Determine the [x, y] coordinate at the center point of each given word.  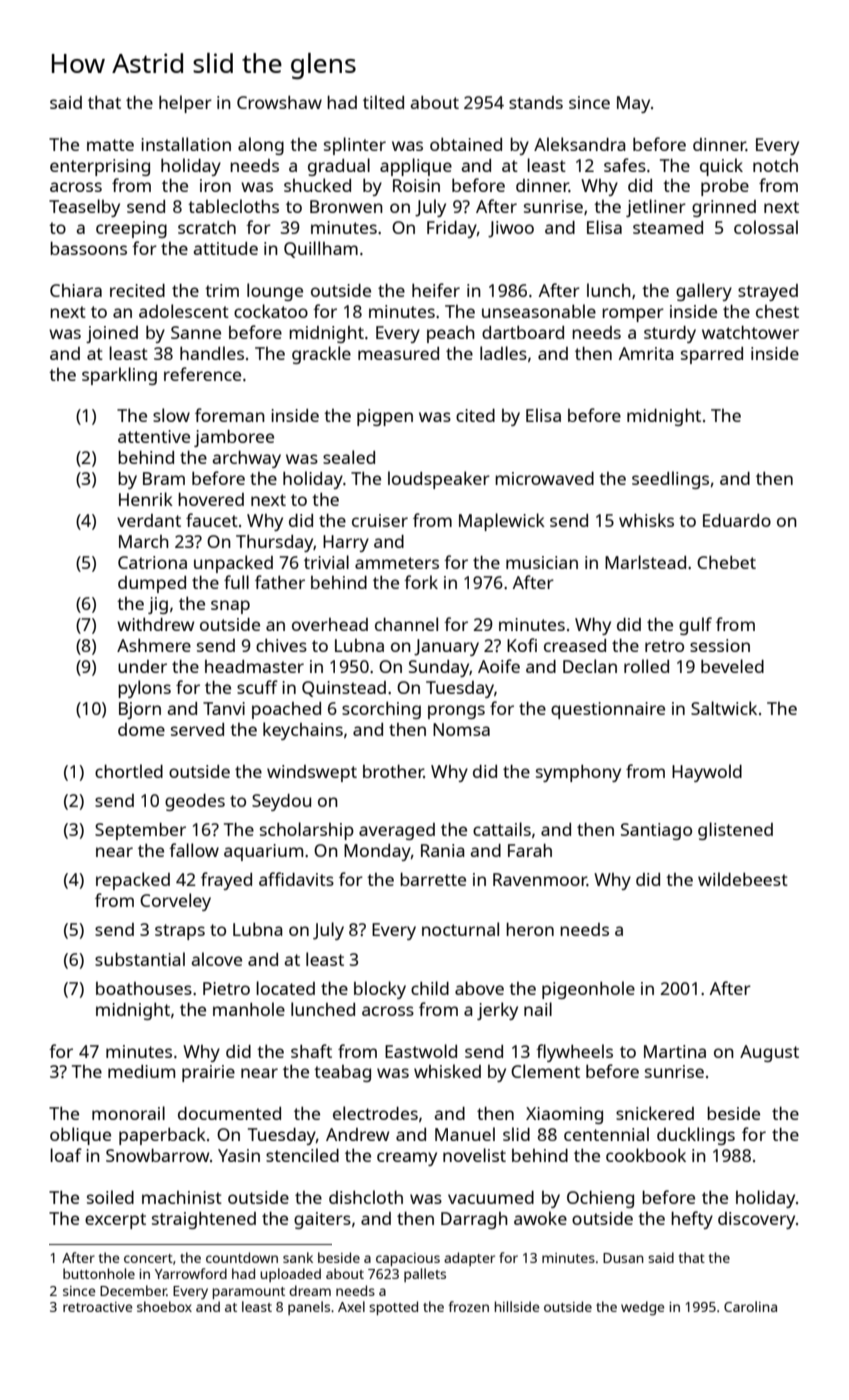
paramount [249, 1293]
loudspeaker [439, 480]
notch [775, 165]
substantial [140, 959]
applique [416, 167]
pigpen [385, 417]
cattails [502, 829]
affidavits [296, 879]
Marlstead [645, 562]
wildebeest [743, 879]
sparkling [119, 376]
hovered [211, 499]
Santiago [656, 831]
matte [110, 145]
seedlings [670, 480]
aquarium [263, 852]
